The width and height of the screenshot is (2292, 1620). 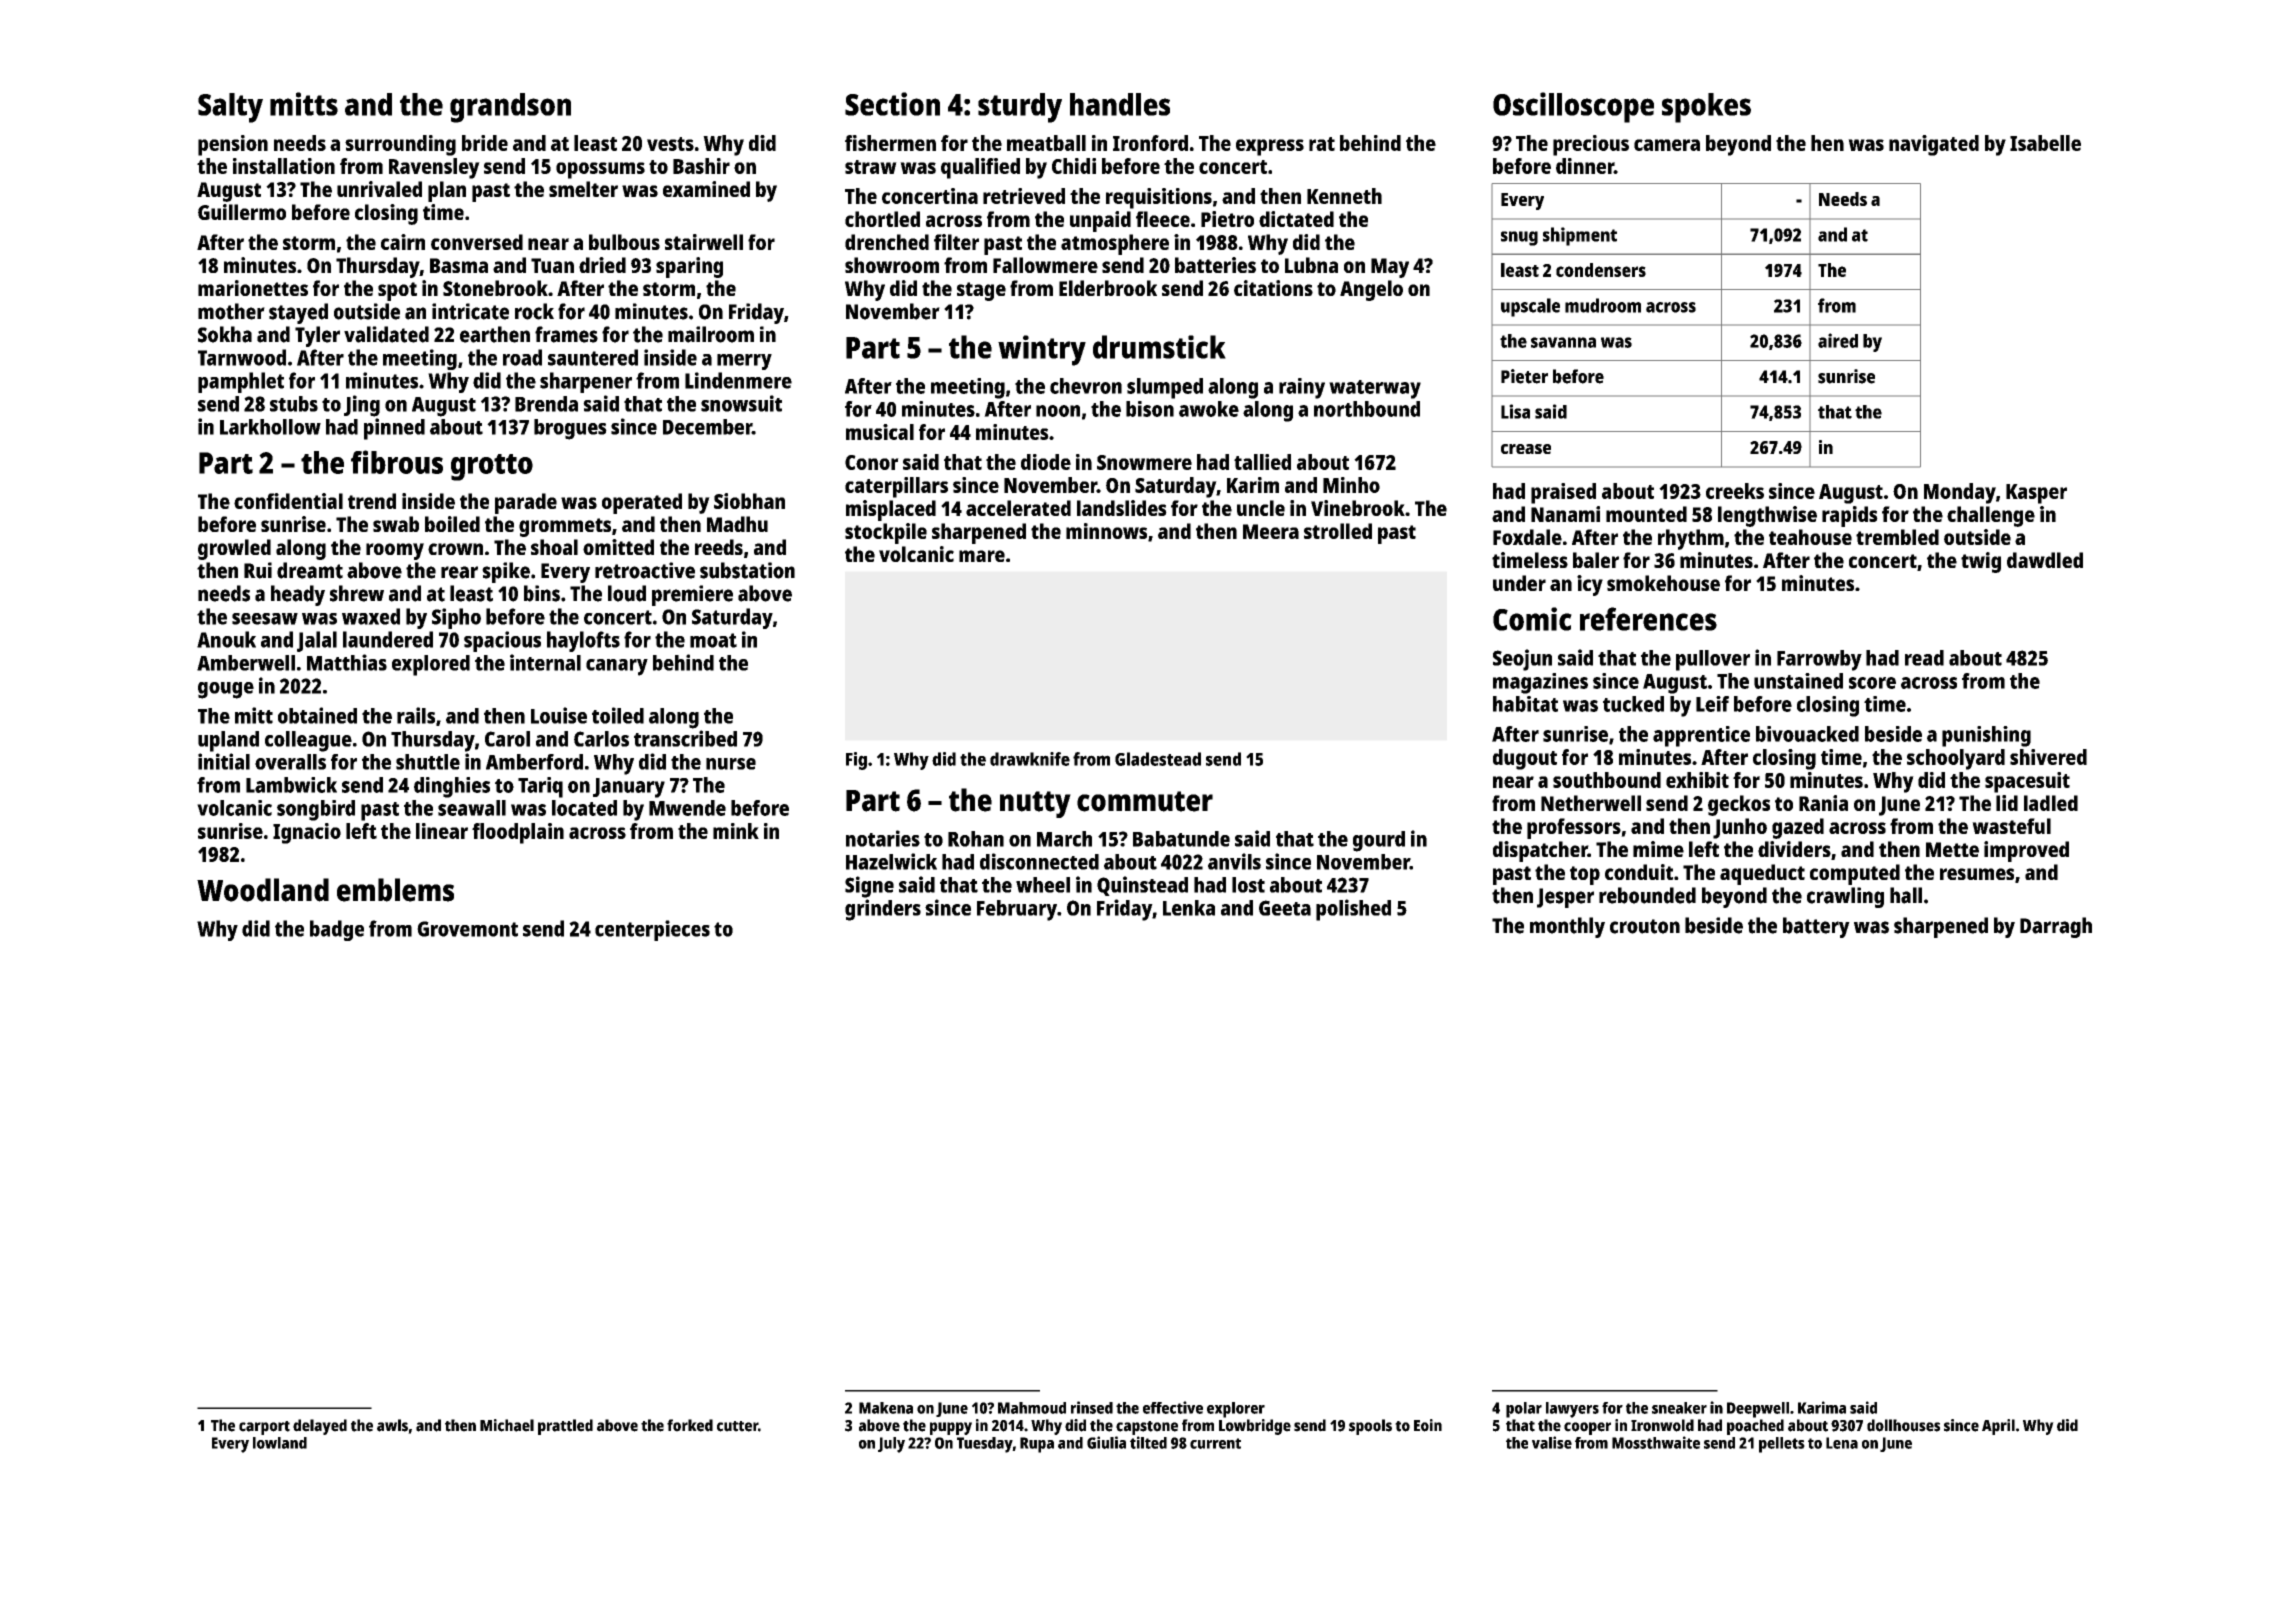 What do you see at coordinates (280, 1443) in the screenshot?
I see `lowland` at bounding box center [280, 1443].
